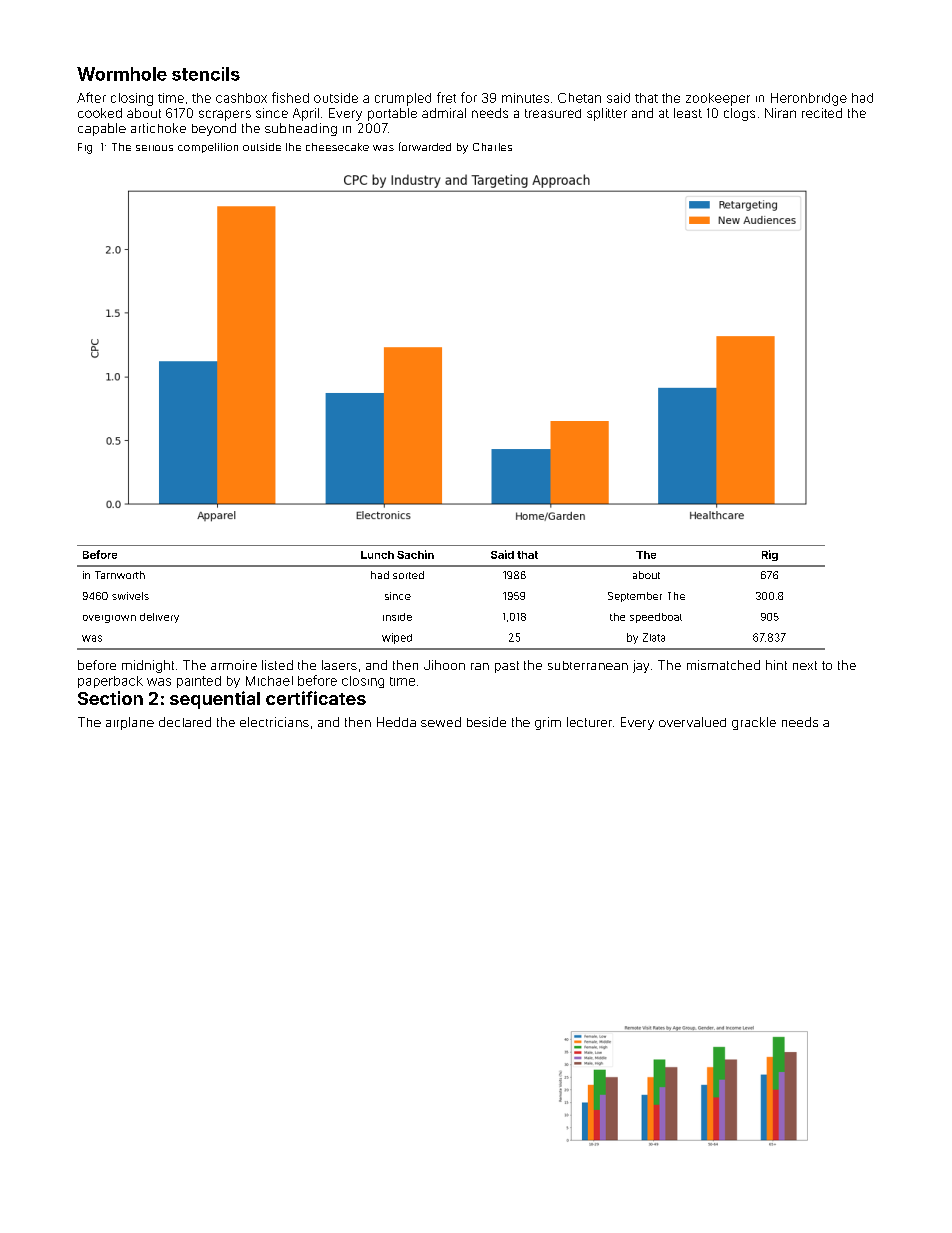 The height and width of the screenshot is (1233, 952). Describe the element at coordinates (130, 723) in the screenshot. I see `airplane` at that location.
